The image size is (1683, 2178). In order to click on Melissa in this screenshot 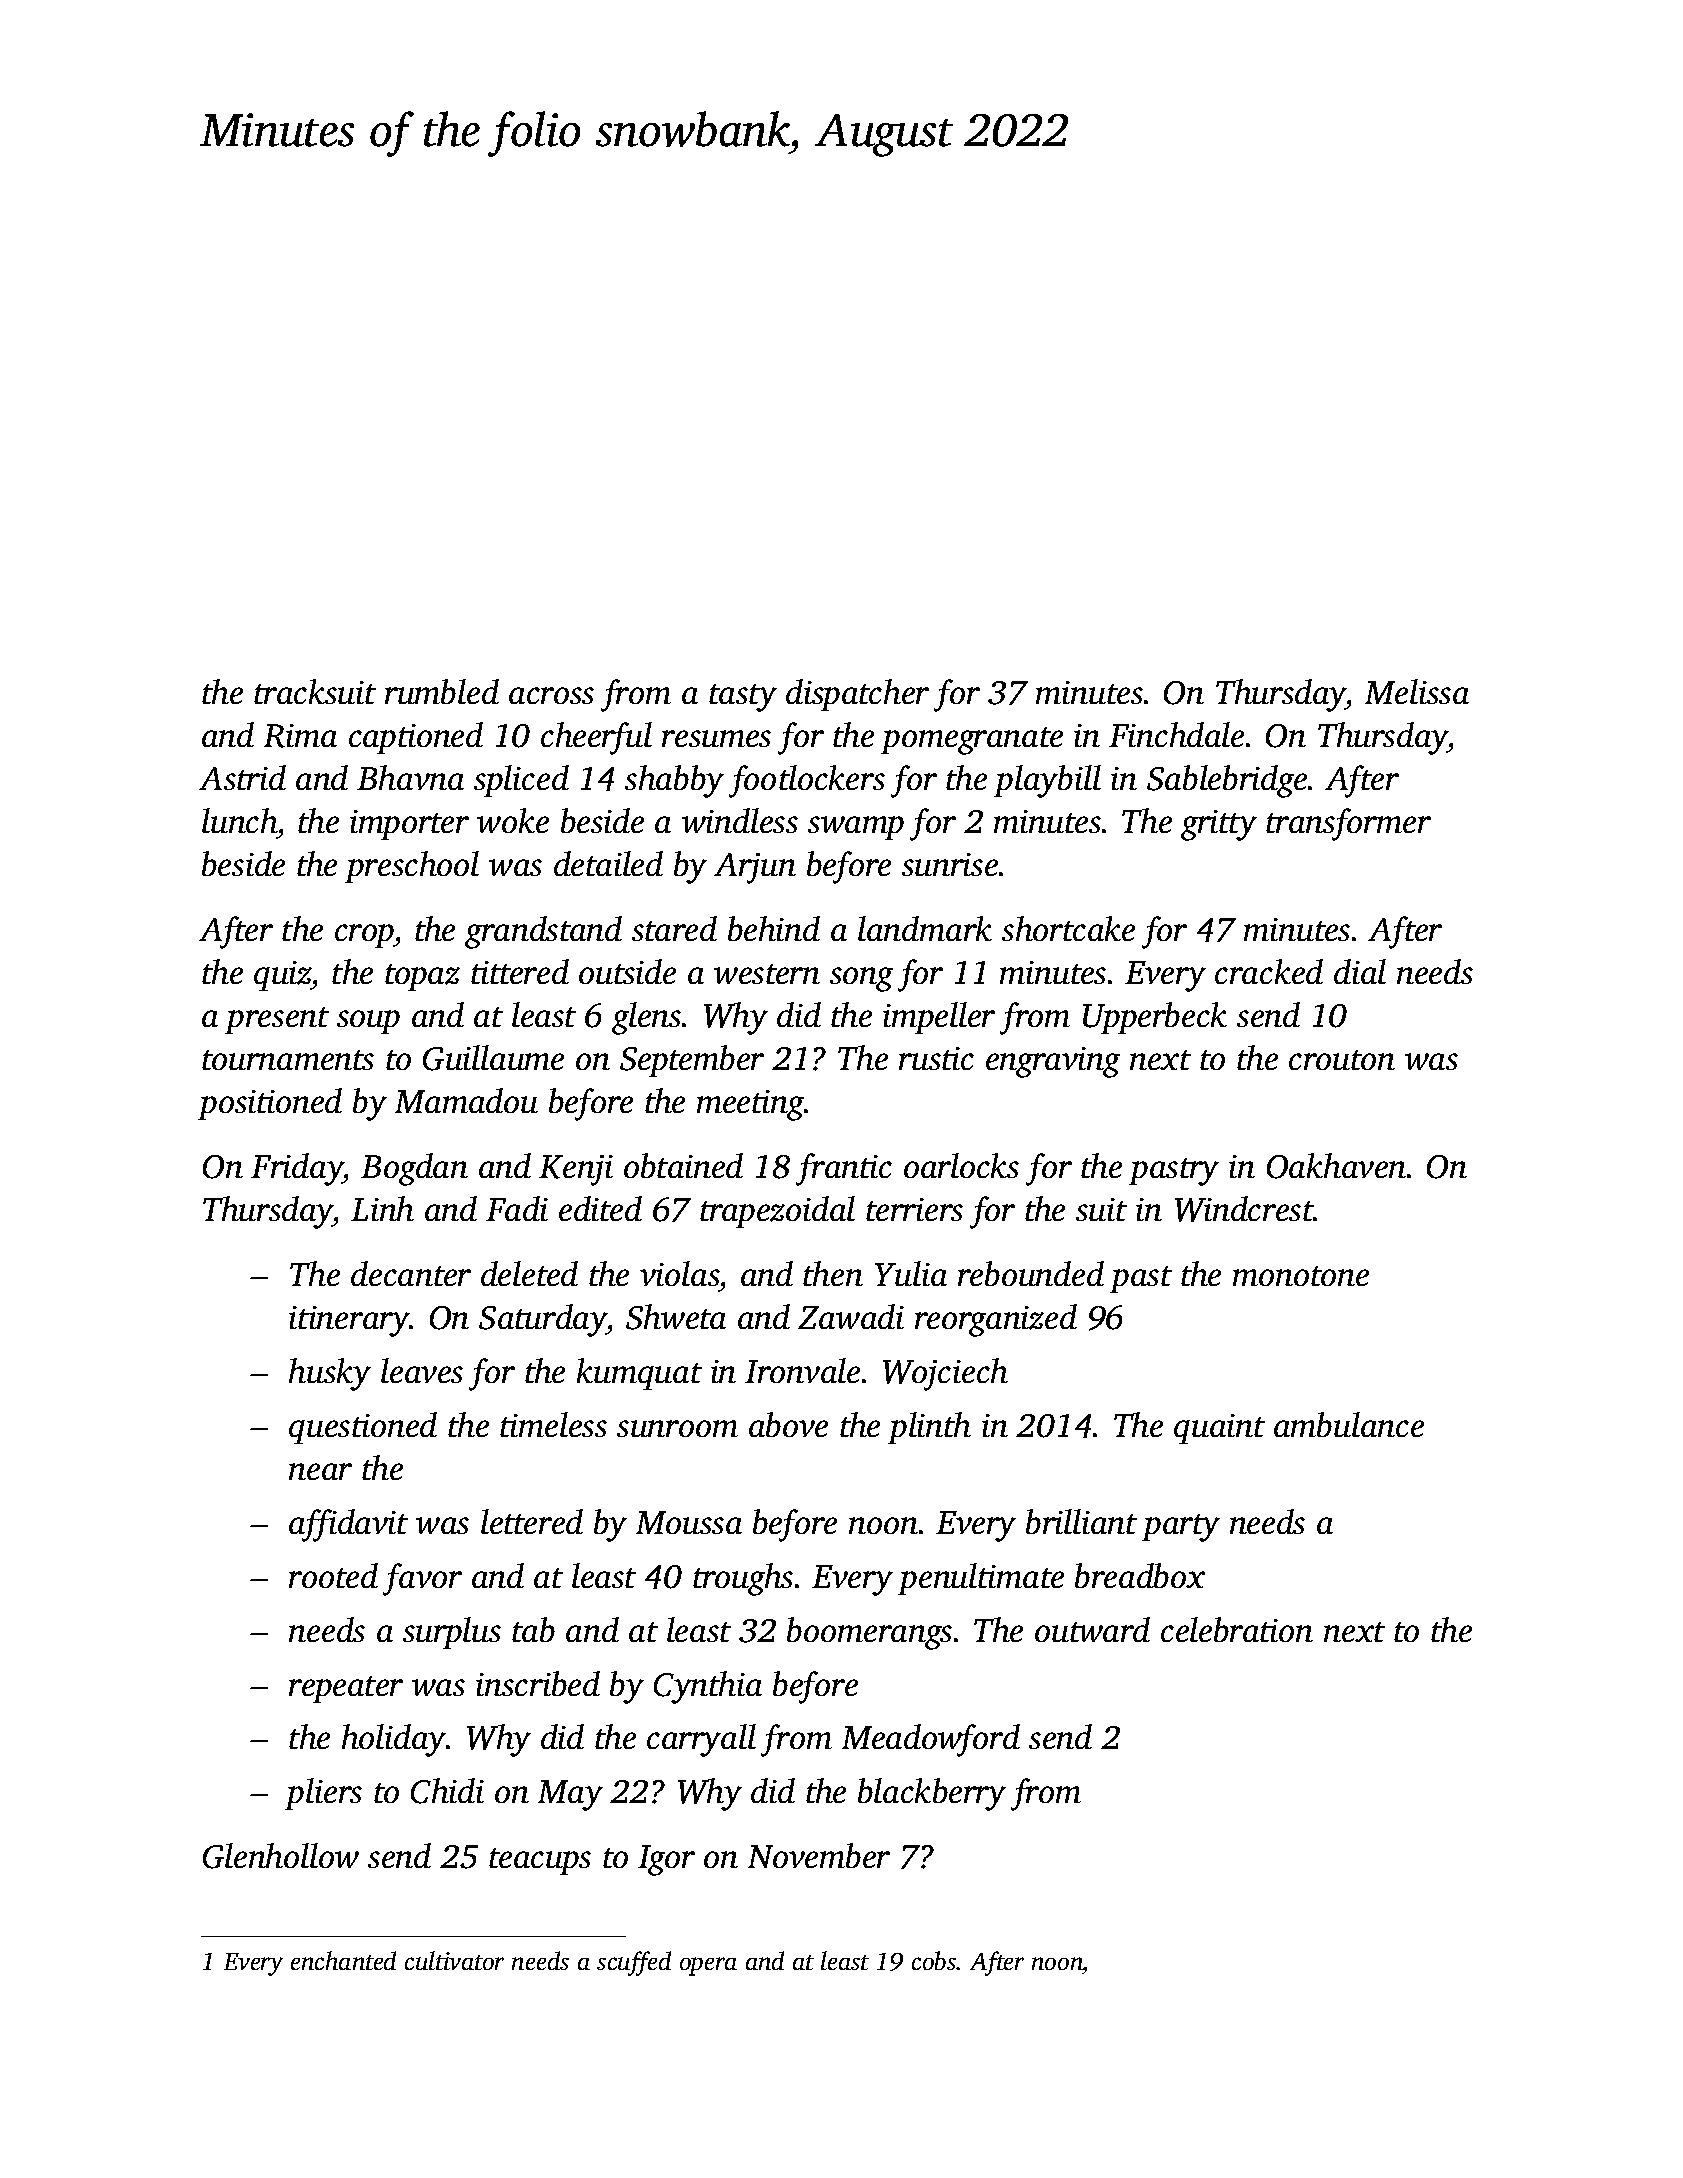, I will do `click(1417, 691)`.
